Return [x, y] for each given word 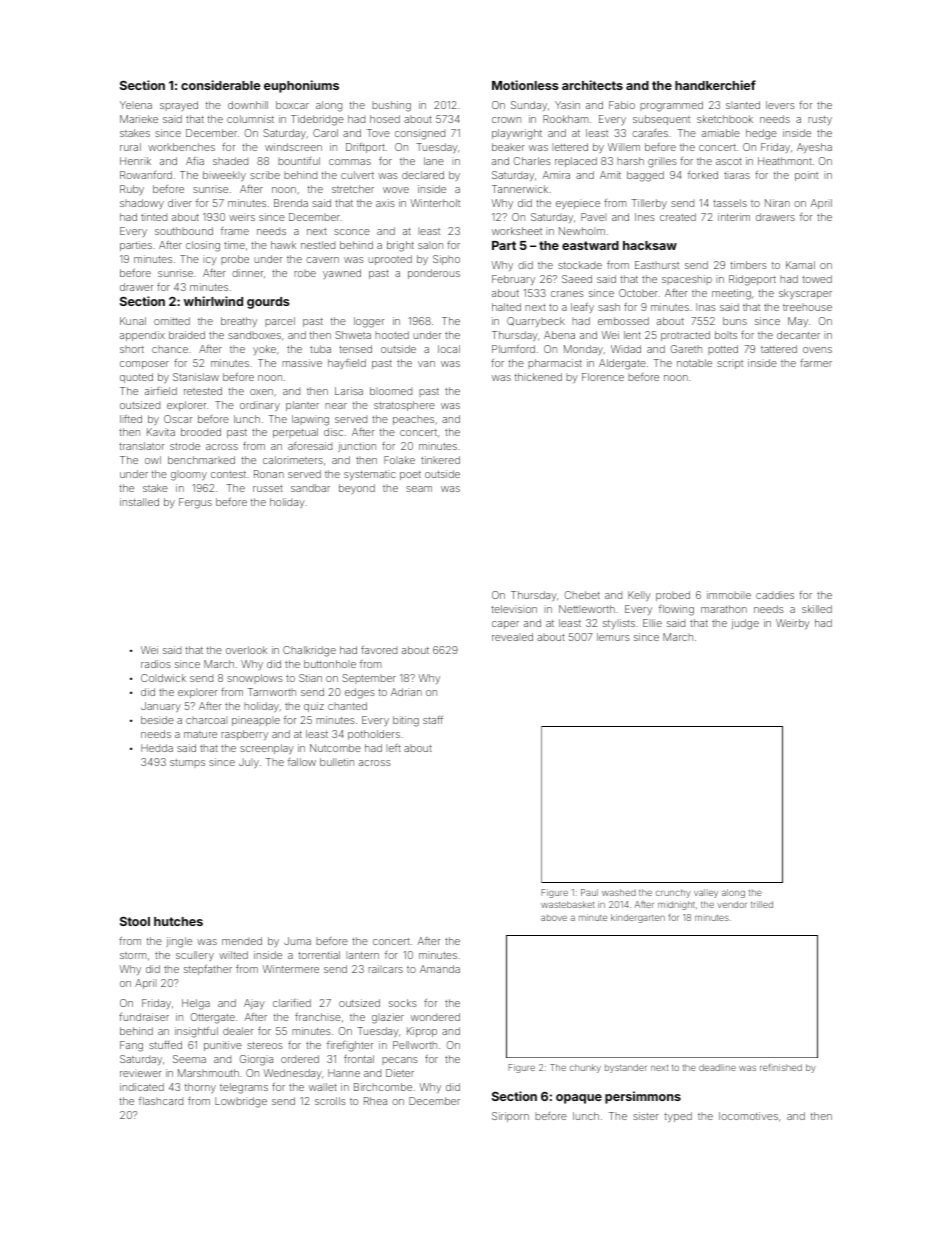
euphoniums [301, 86]
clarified [292, 1002]
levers [780, 105]
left [393, 748]
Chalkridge [309, 651]
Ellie [652, 623]
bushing [391, 106]
